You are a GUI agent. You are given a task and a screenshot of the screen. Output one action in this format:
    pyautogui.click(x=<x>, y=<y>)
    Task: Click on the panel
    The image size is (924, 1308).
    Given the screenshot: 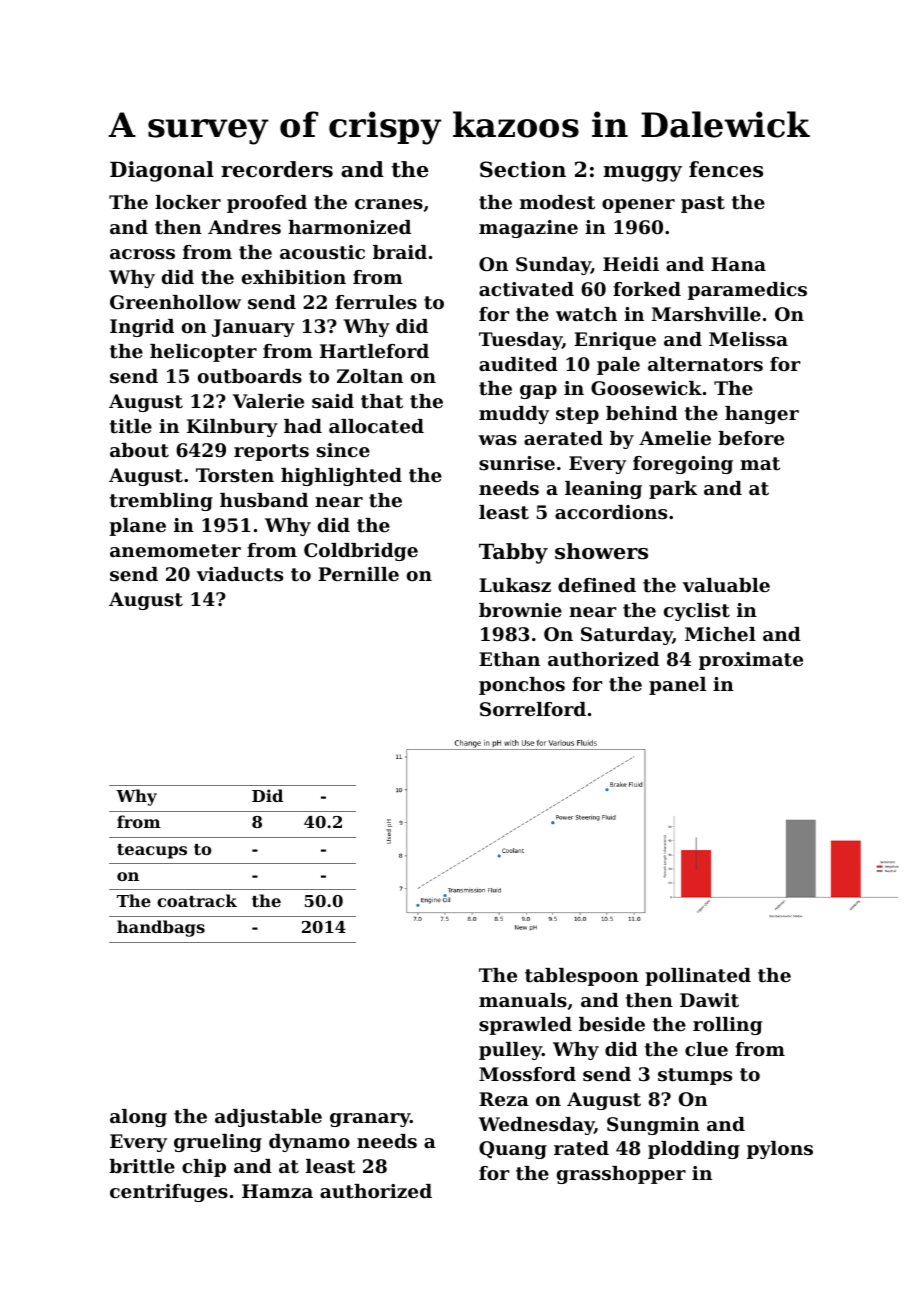 What is the action you would take?
    pyautogui.click(x=677, y=686)
